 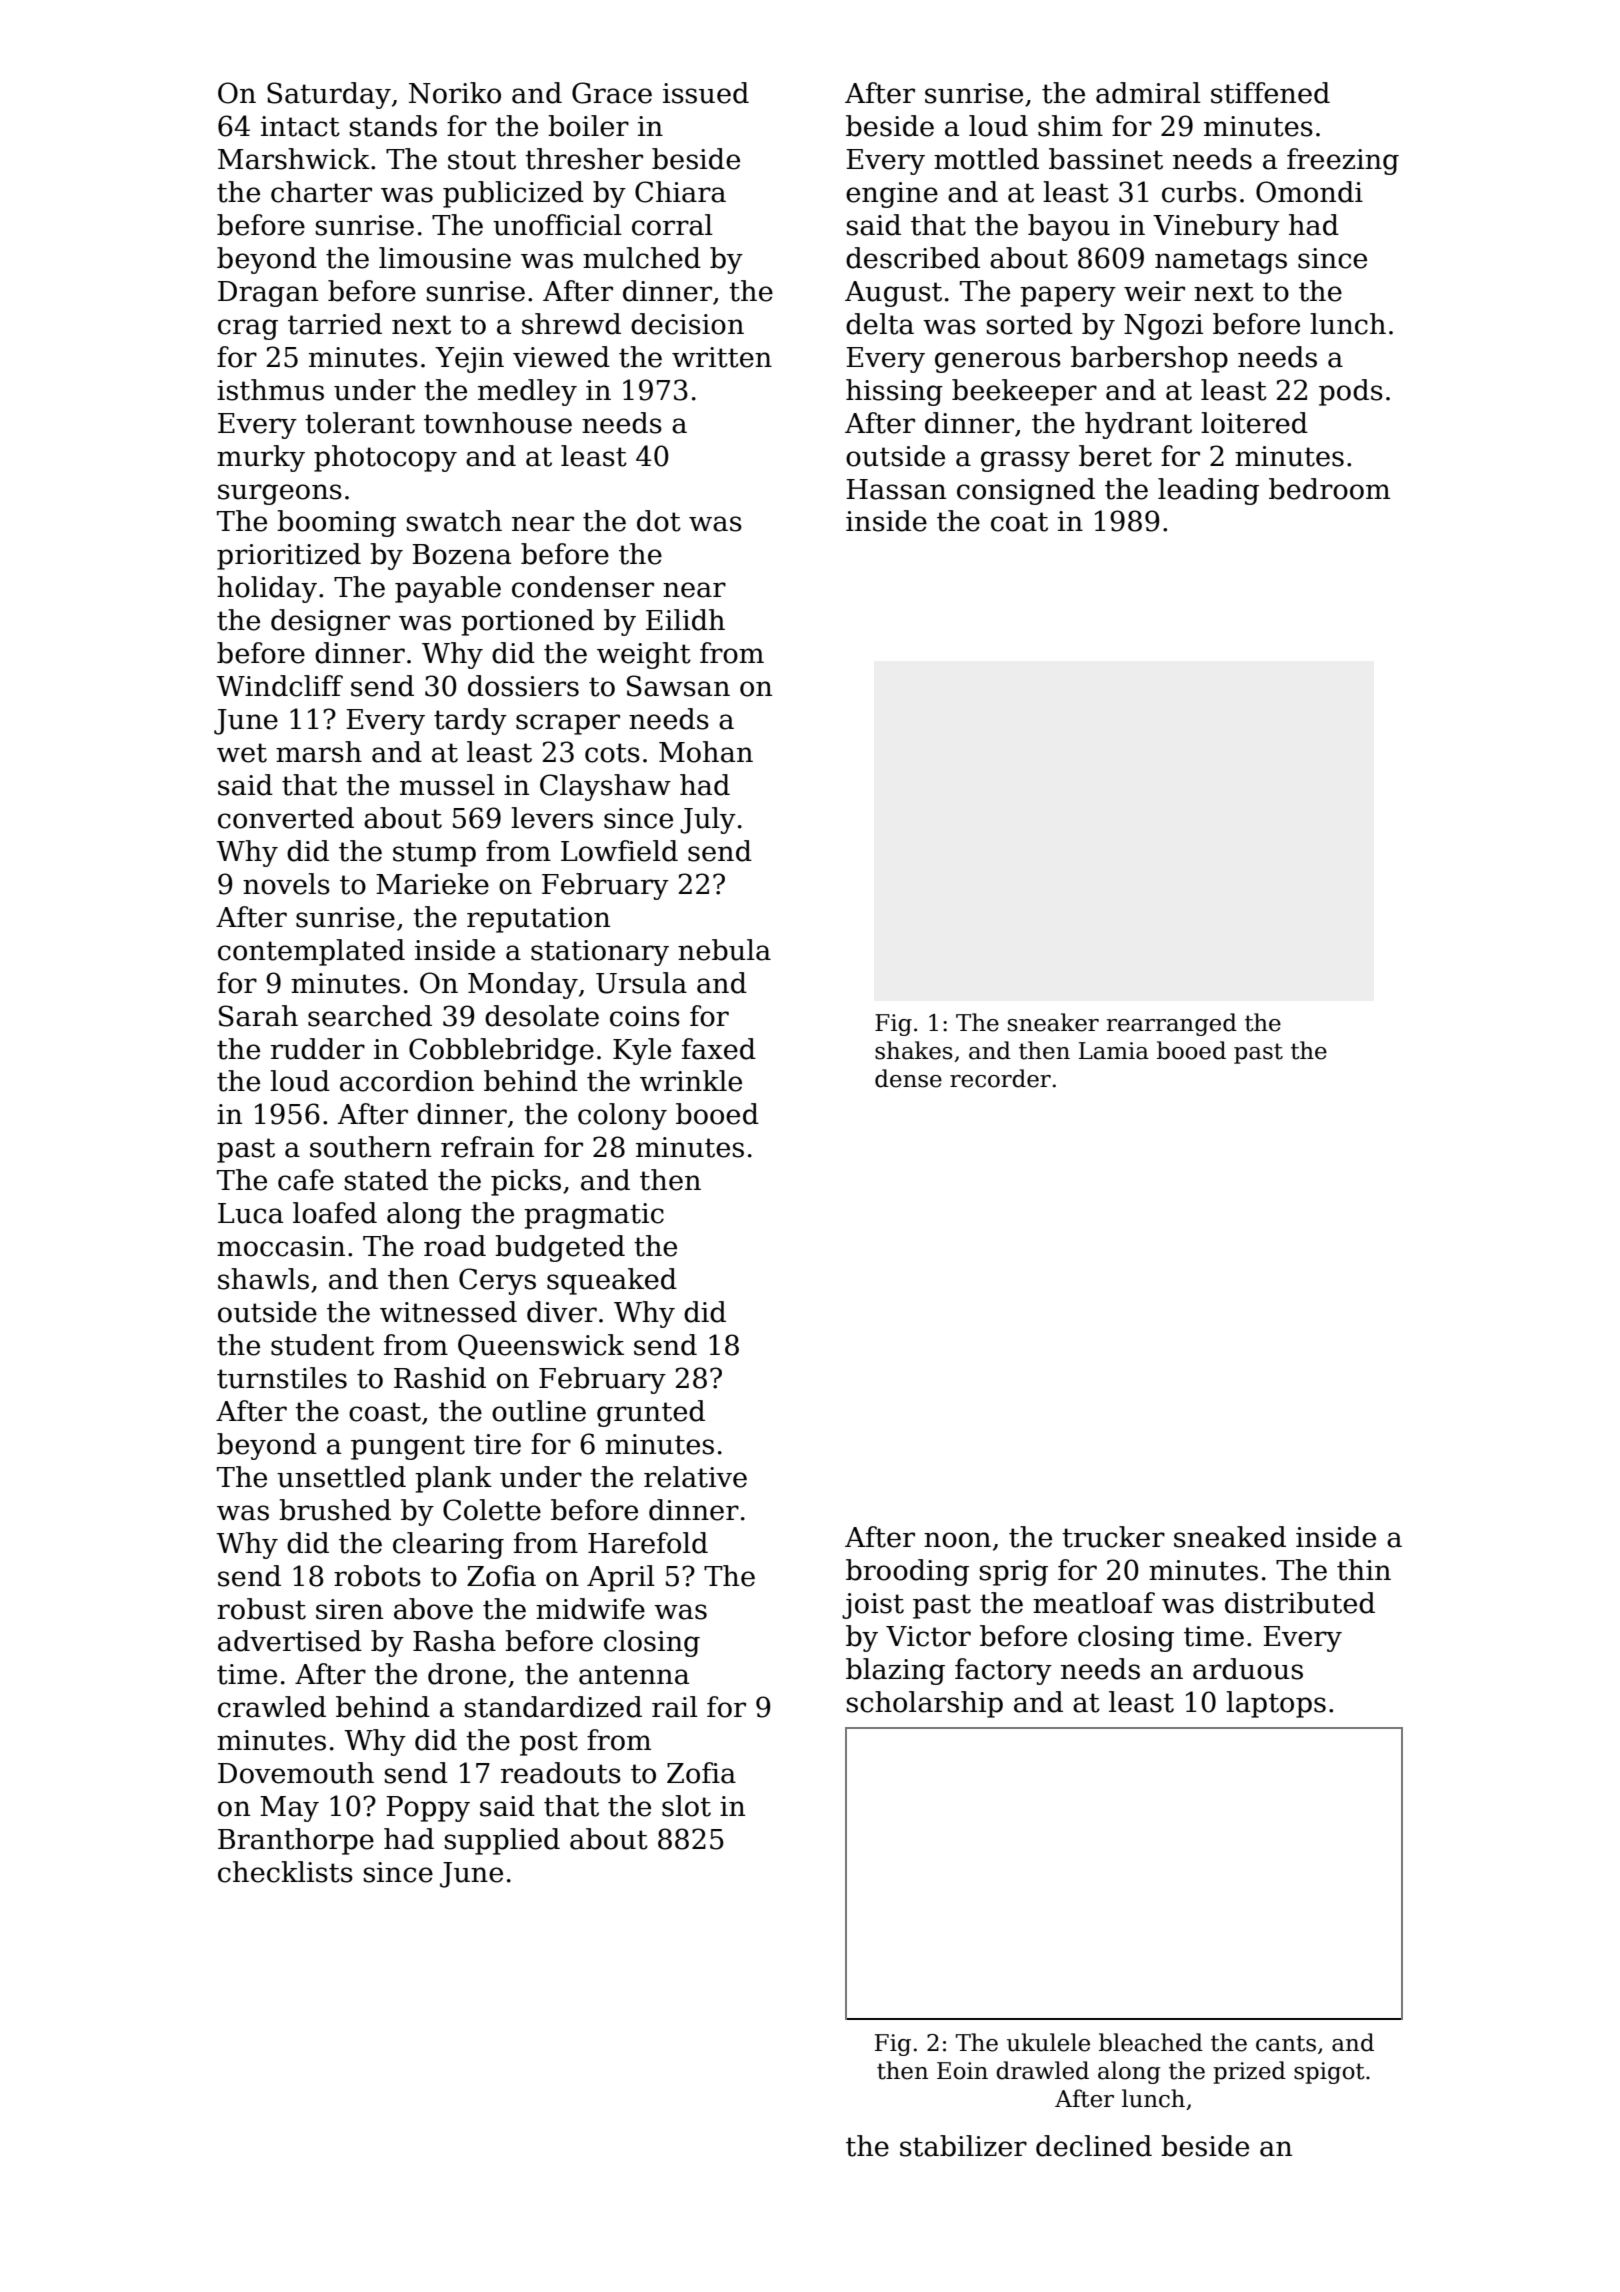 I want to click on publicized, so click(x=513, y=194).
